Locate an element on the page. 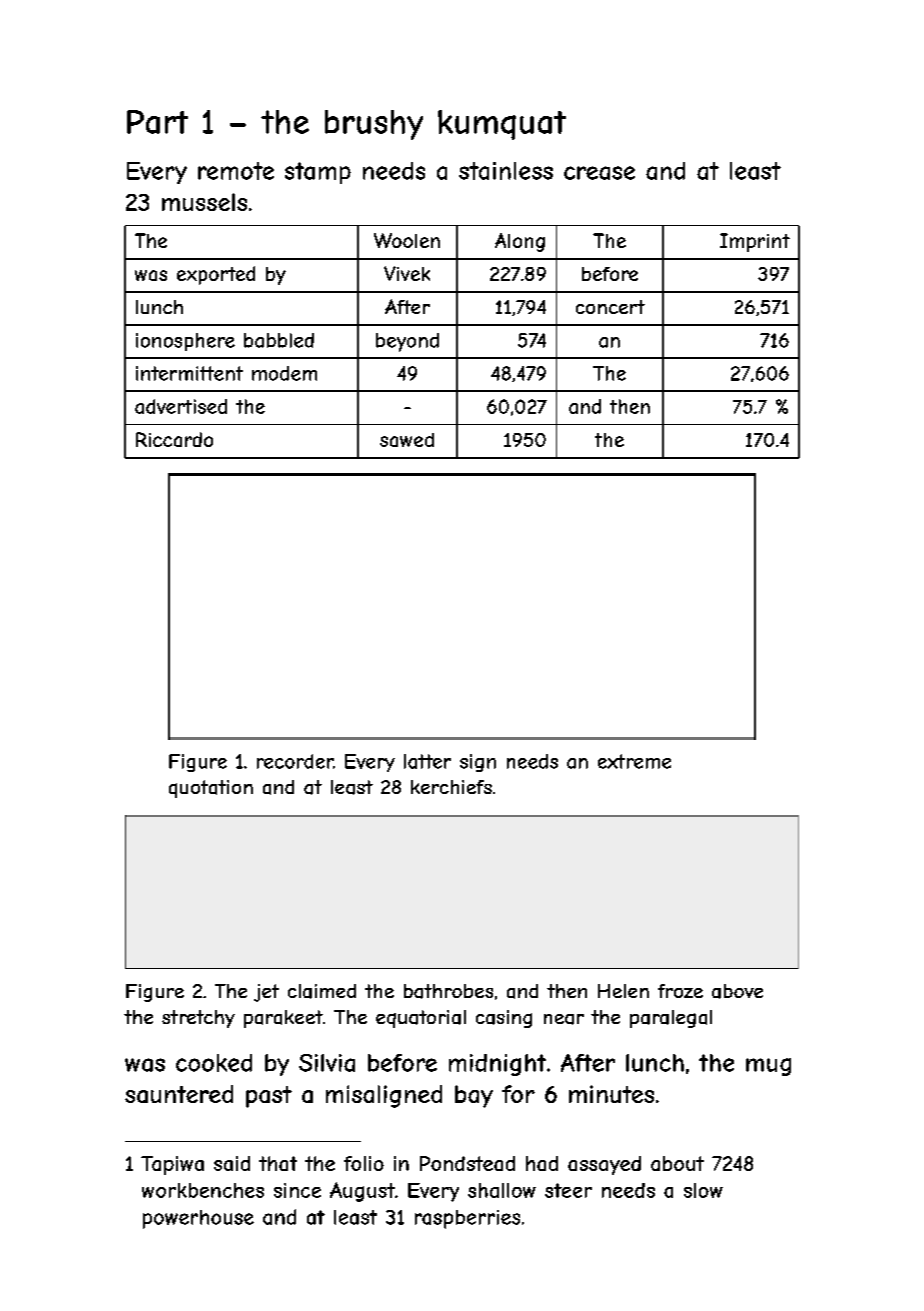 Image resolution: width=924 pixels, height=1311 pixels. Part is located at coordinates (157, 122).
